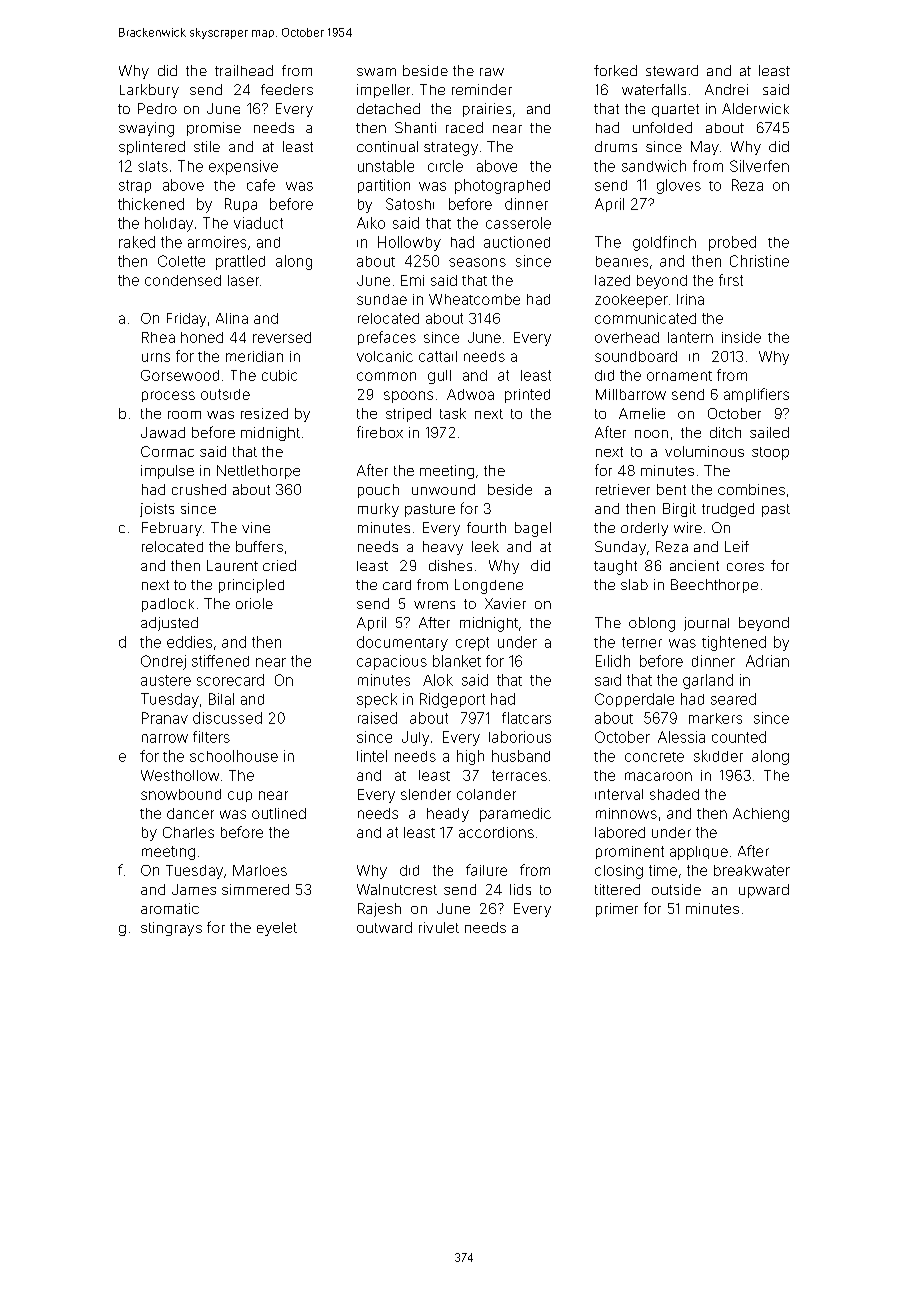  What do you see at coordinates (232, 565) in the image?
I see `Laurent` at bounding box center [232, 565].
